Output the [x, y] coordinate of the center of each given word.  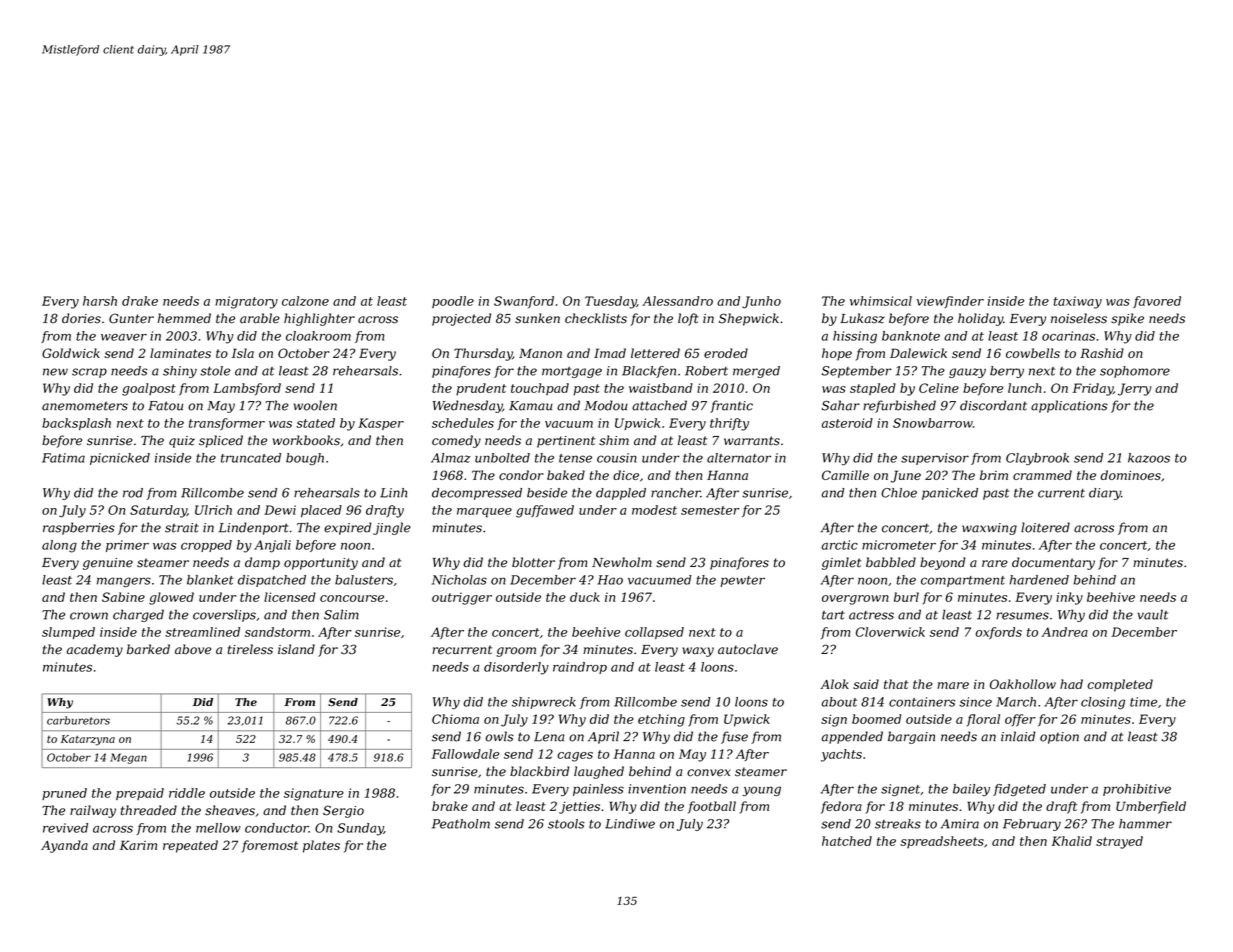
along [59, 546]
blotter [533, 562]
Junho [761, 302]
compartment [963, 581]
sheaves [230, 810]
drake [140, 301]
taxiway [1078, 302]
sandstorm [277, 632]
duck [585, 597]
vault [1152, 614]
